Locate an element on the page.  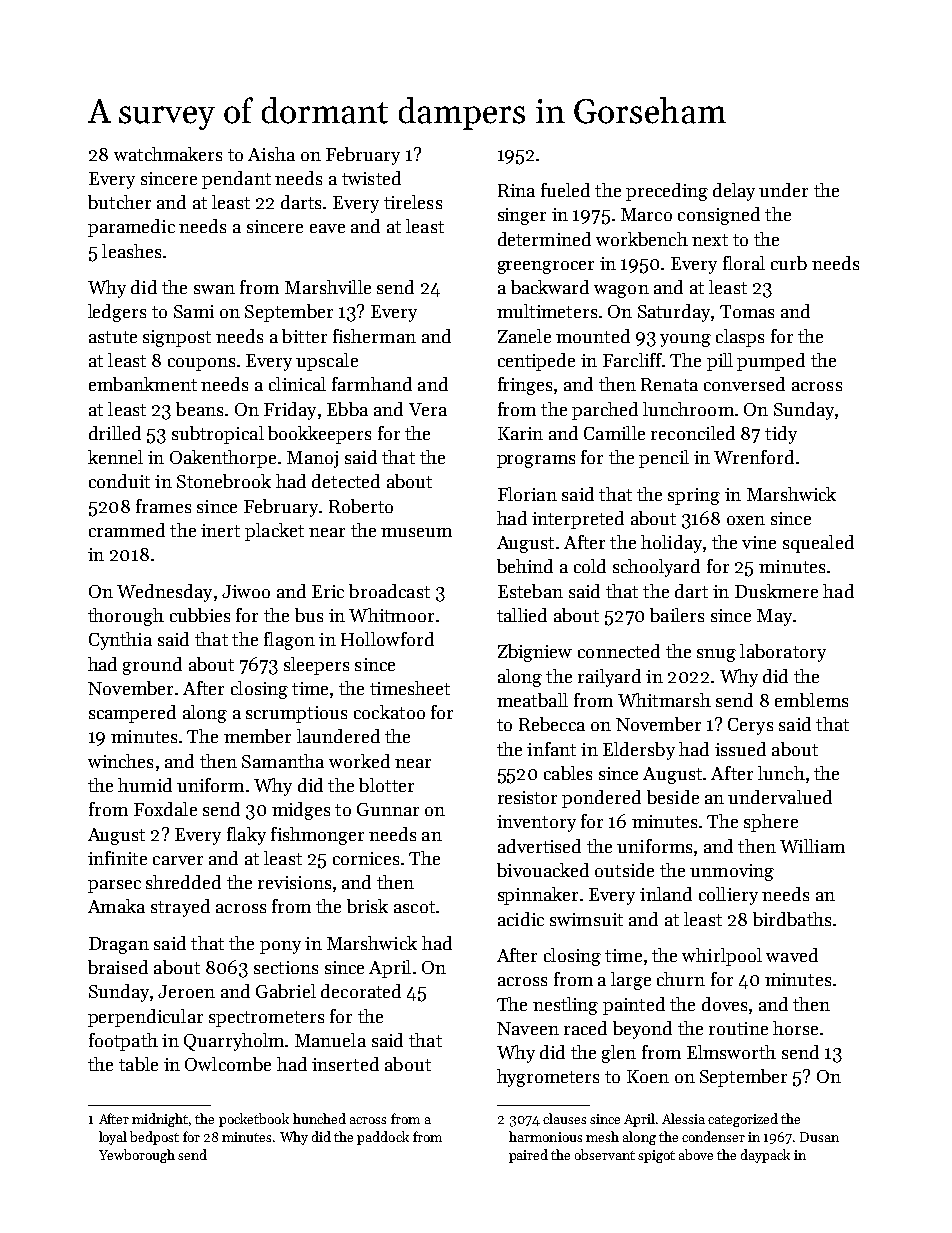
cubbies is located at coordinates (200, 615).
